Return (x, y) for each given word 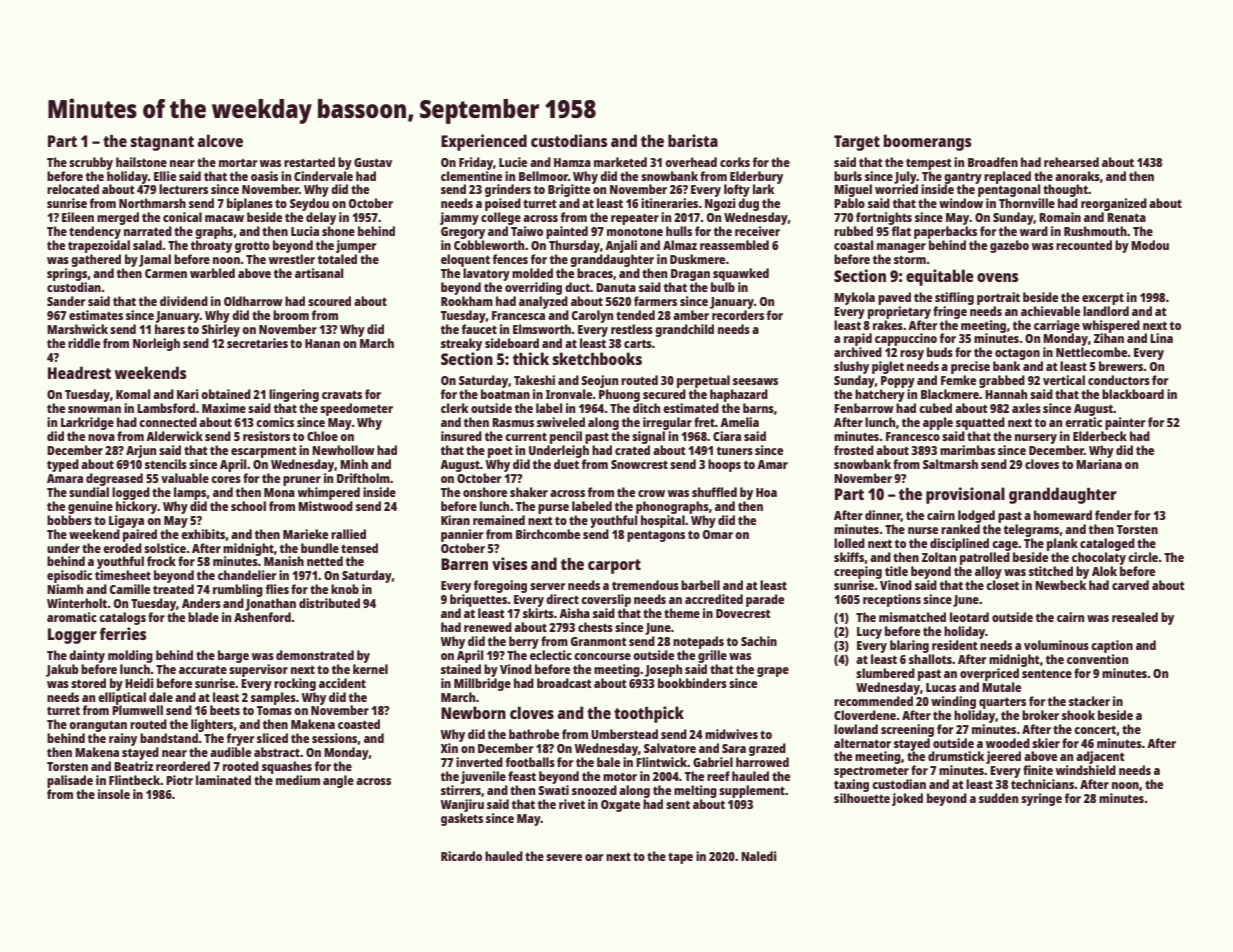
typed (63, 465)
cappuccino (906, 339)
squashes (287, 767)
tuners (734, 451)
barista (693, 140)
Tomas (274, 710)
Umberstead (624, 734)
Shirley (221, 330)
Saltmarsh (950, 464)
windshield (1086, 770)
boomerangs (927, 142)
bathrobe (534, 734)
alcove (220, 140)
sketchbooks (597, 358)
